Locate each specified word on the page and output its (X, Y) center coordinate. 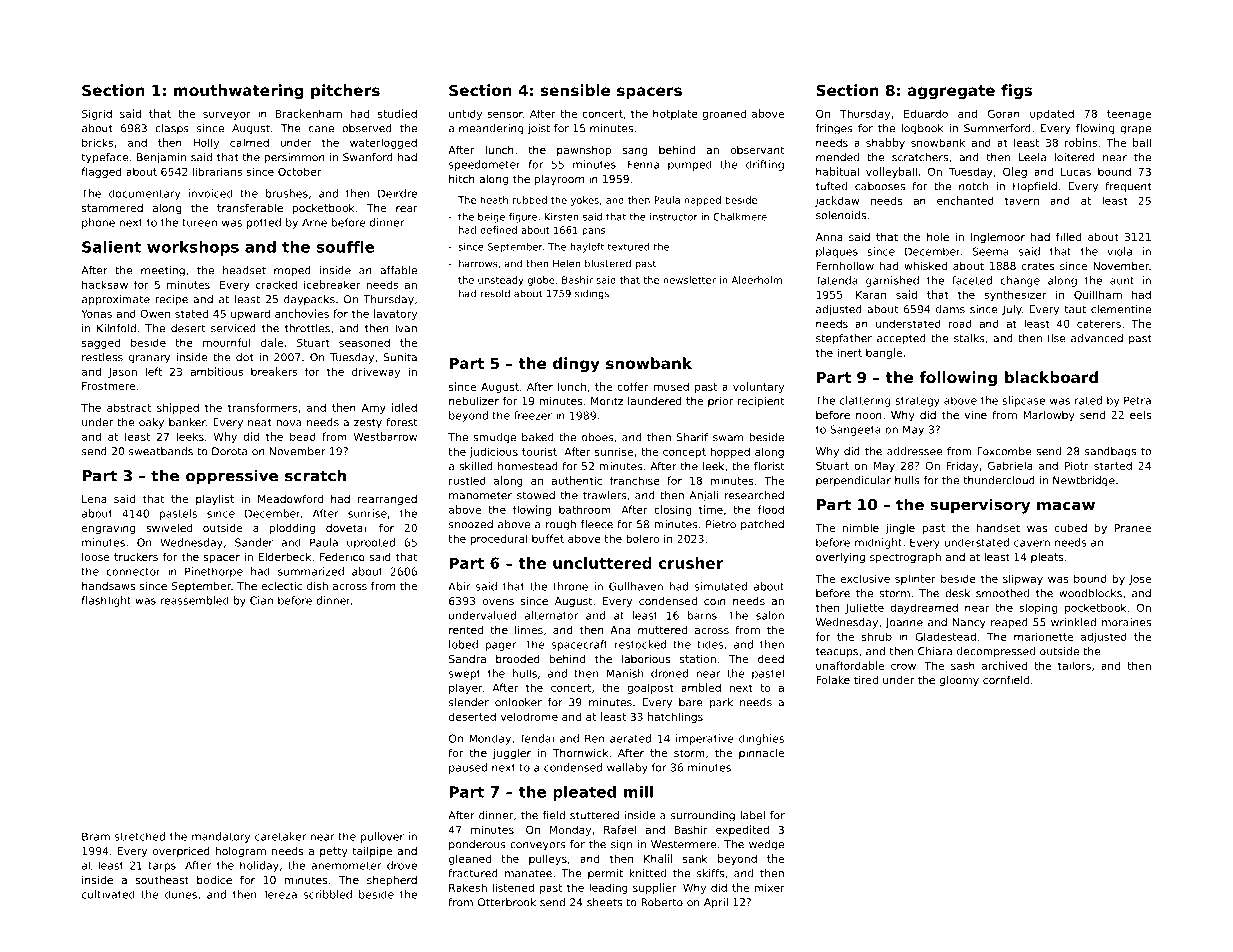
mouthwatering (239, 92)
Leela (1032, 157)
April (716, 903)
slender (469, 702)
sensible (575, 90)
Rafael (620, 829)
